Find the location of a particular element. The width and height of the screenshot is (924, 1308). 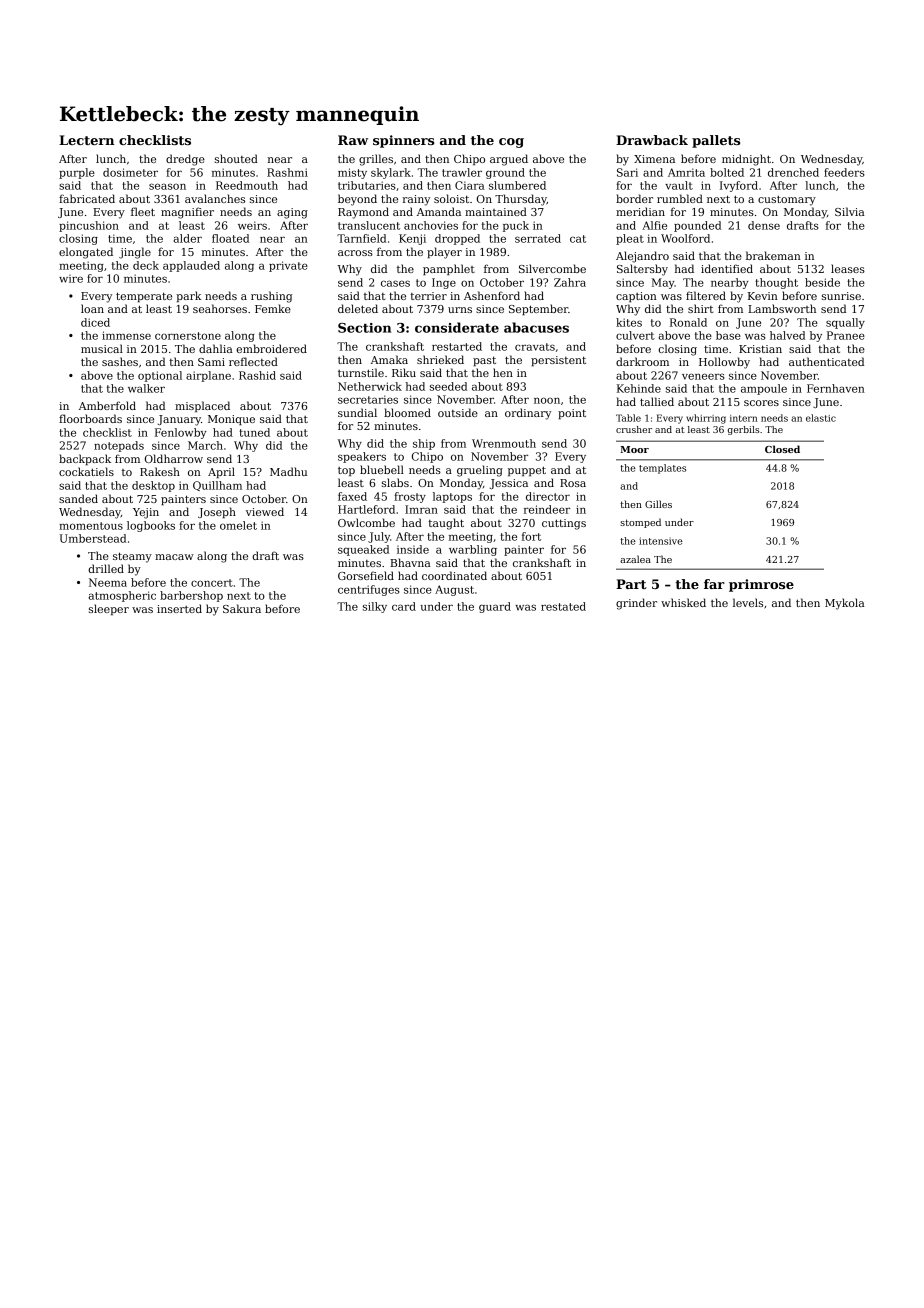

cravats is located at coordinates (535, 347).
